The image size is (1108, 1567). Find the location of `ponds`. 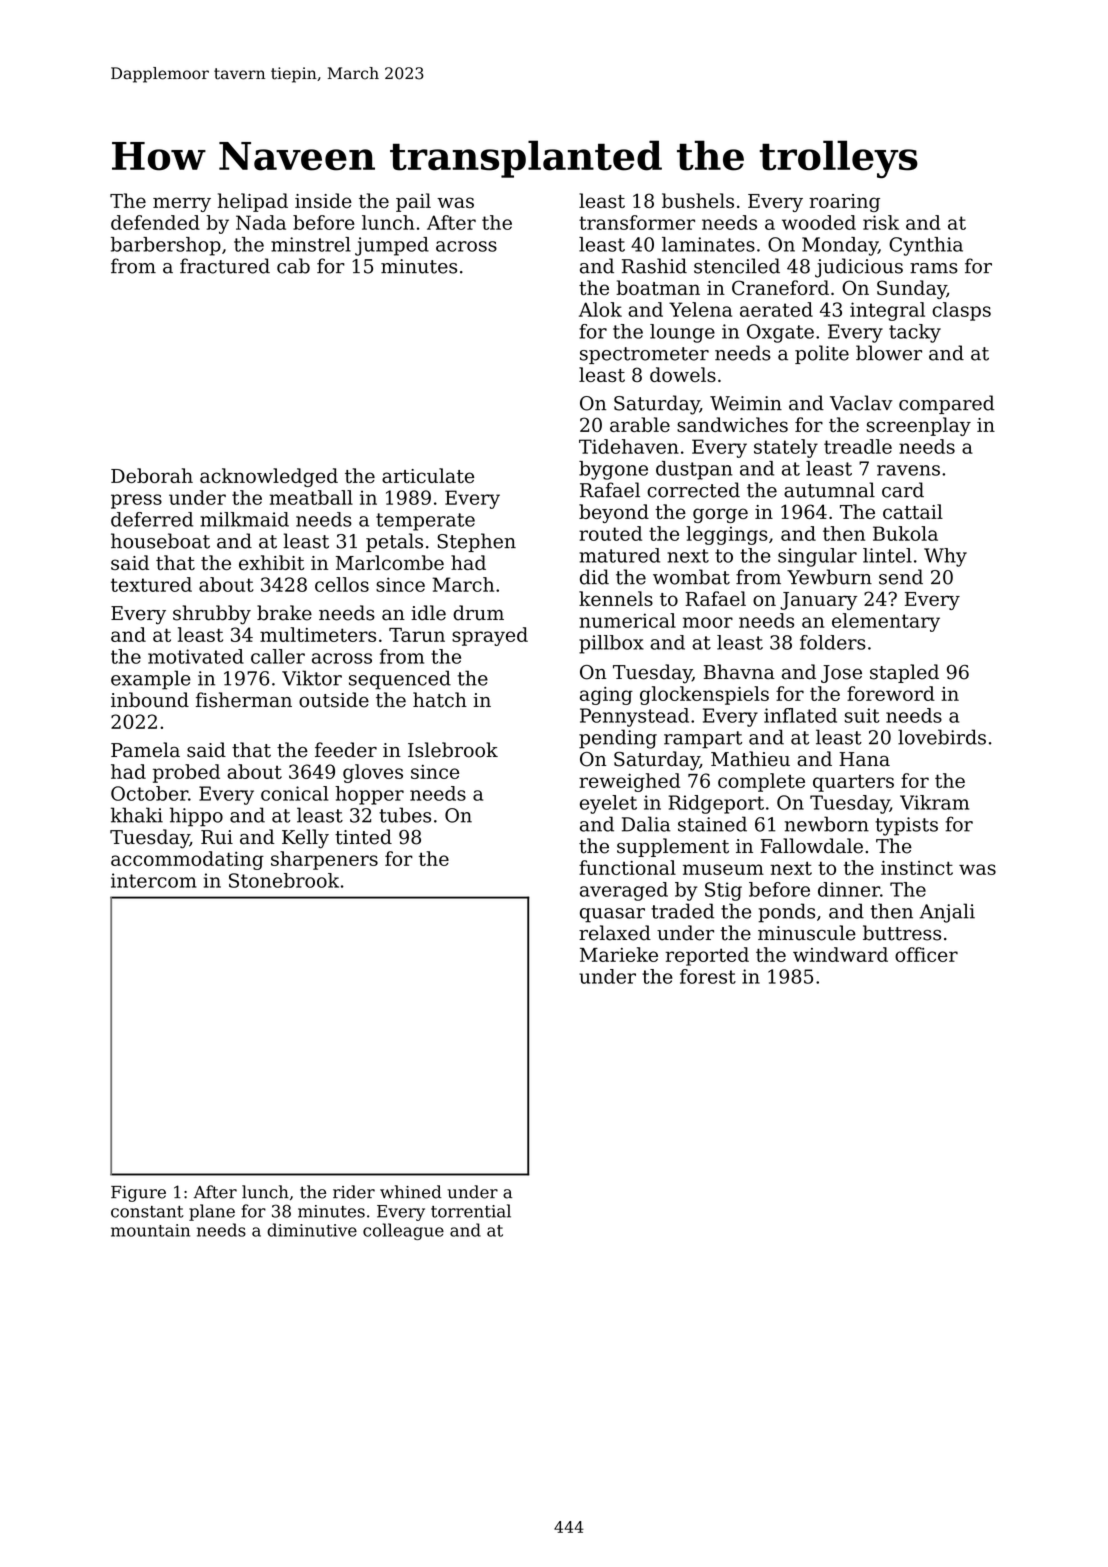

ponds is located at coordinates (786, 913).
